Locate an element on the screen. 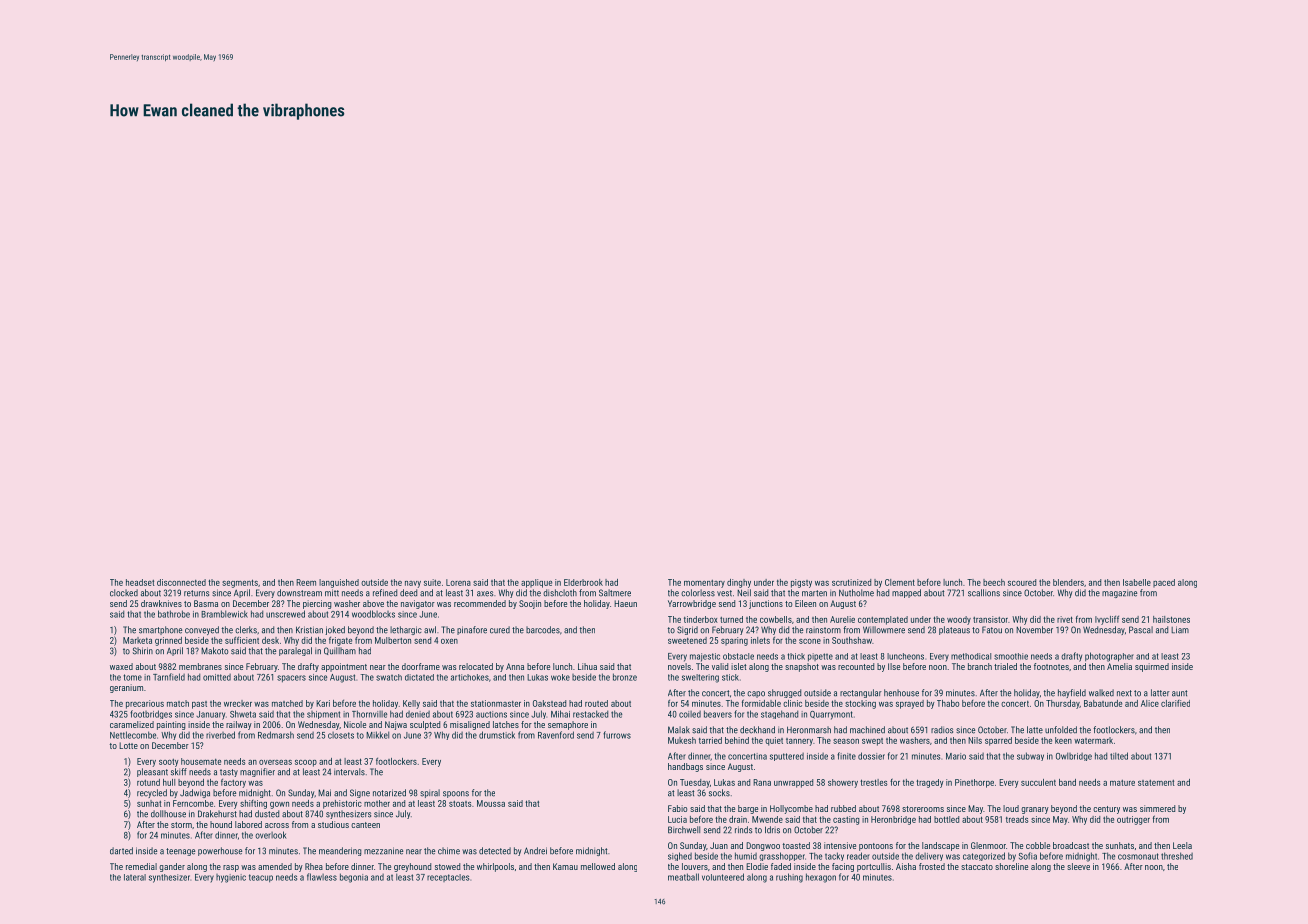 The height and width of the screenshot is (924, 1308). tinderbox is located at coordinates (701, 619).
